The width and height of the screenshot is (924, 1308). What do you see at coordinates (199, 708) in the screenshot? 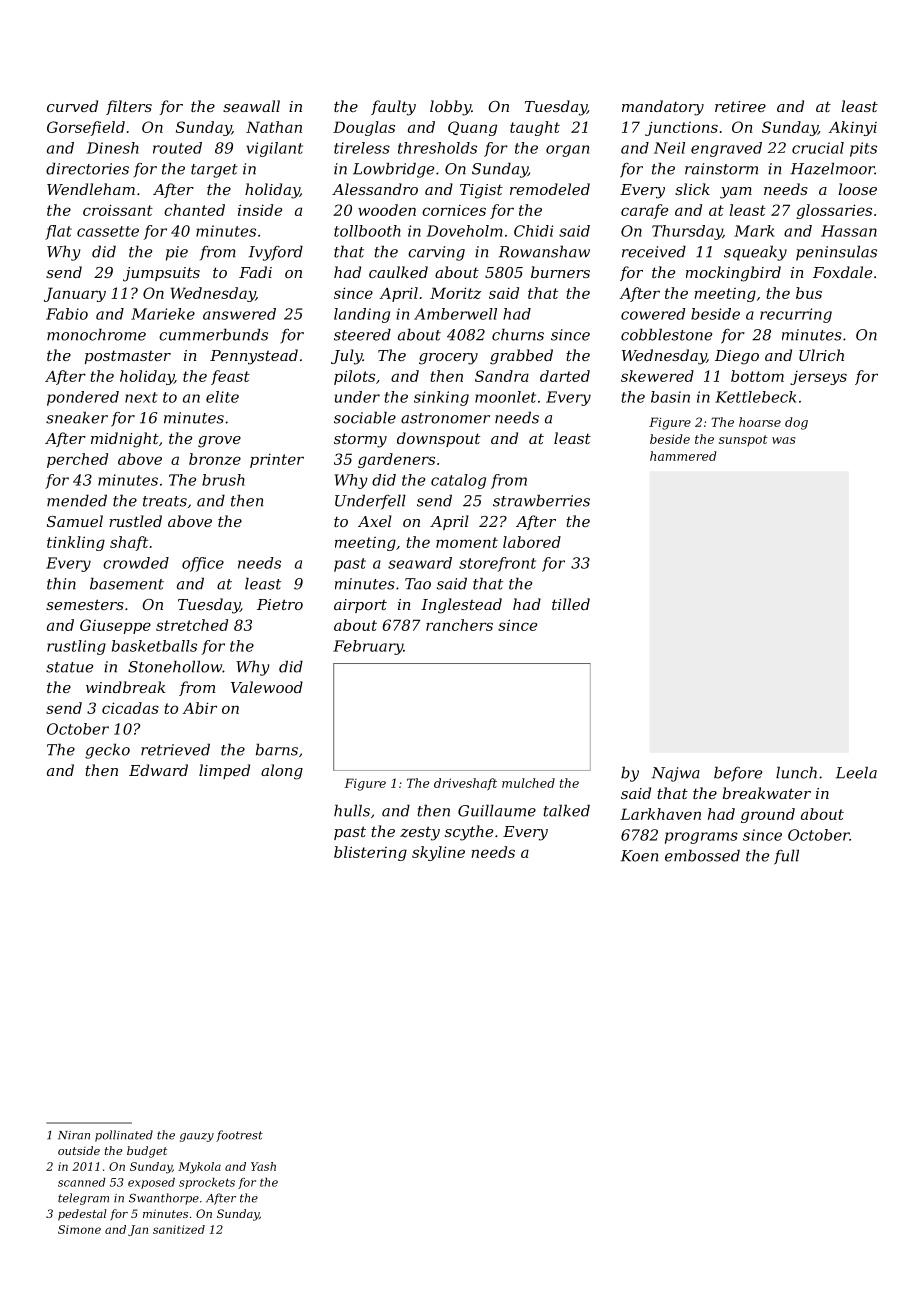
I see `Abir` at bounding box center [199, 708].
